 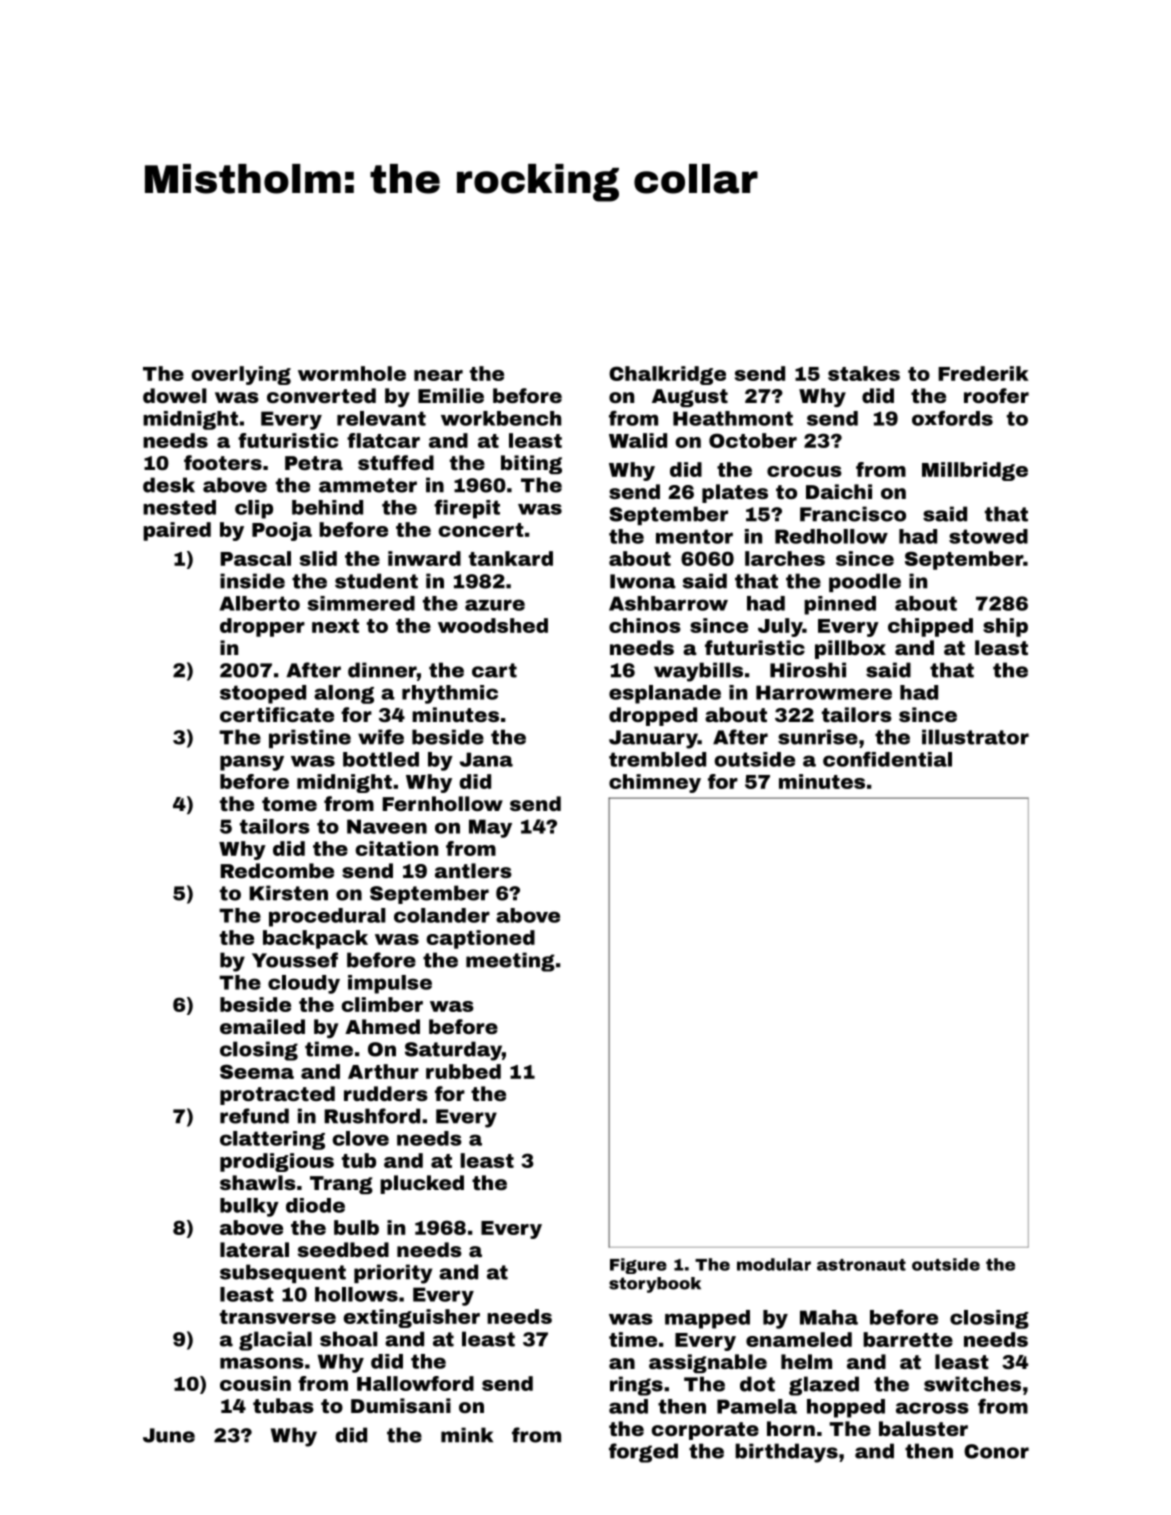 What do you see at coordinates (451, 395) in the screenshot?
I see `Emilie` at bounding box center [451, 395].
